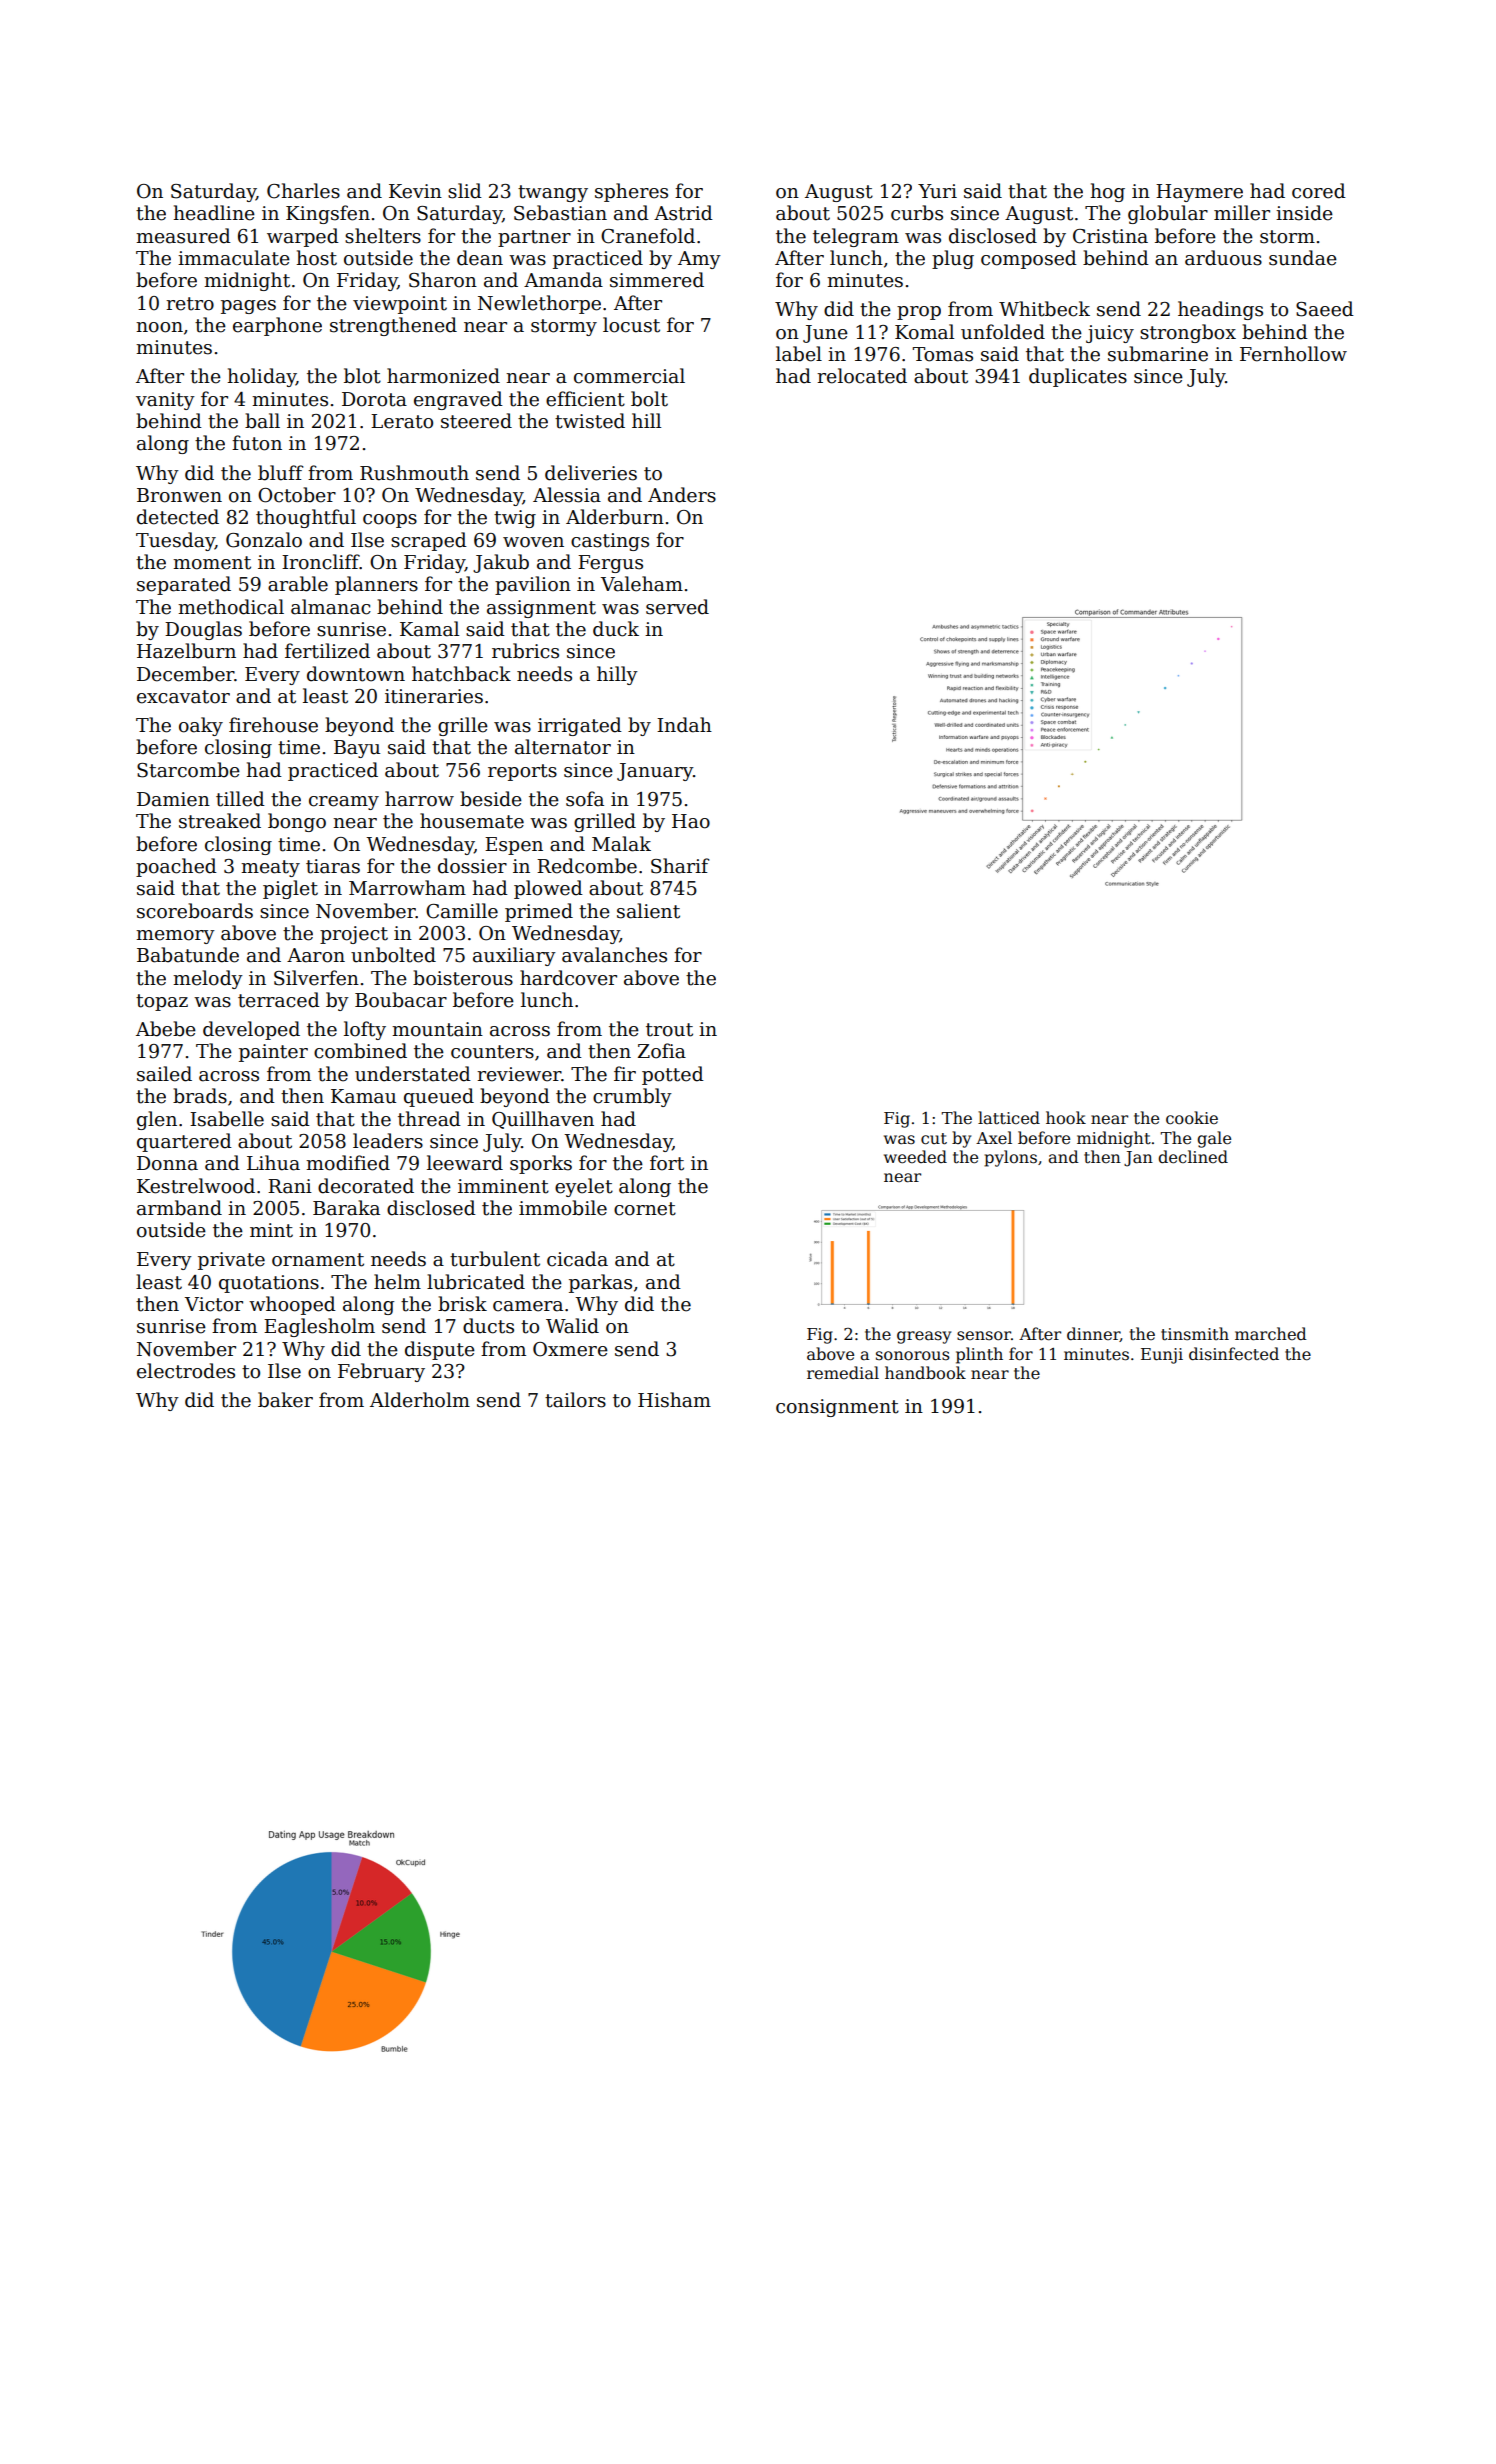  What do you see at coordinates (1078, 377) in the document?
I see `duplicates` at bounding box center [1078, 377].
